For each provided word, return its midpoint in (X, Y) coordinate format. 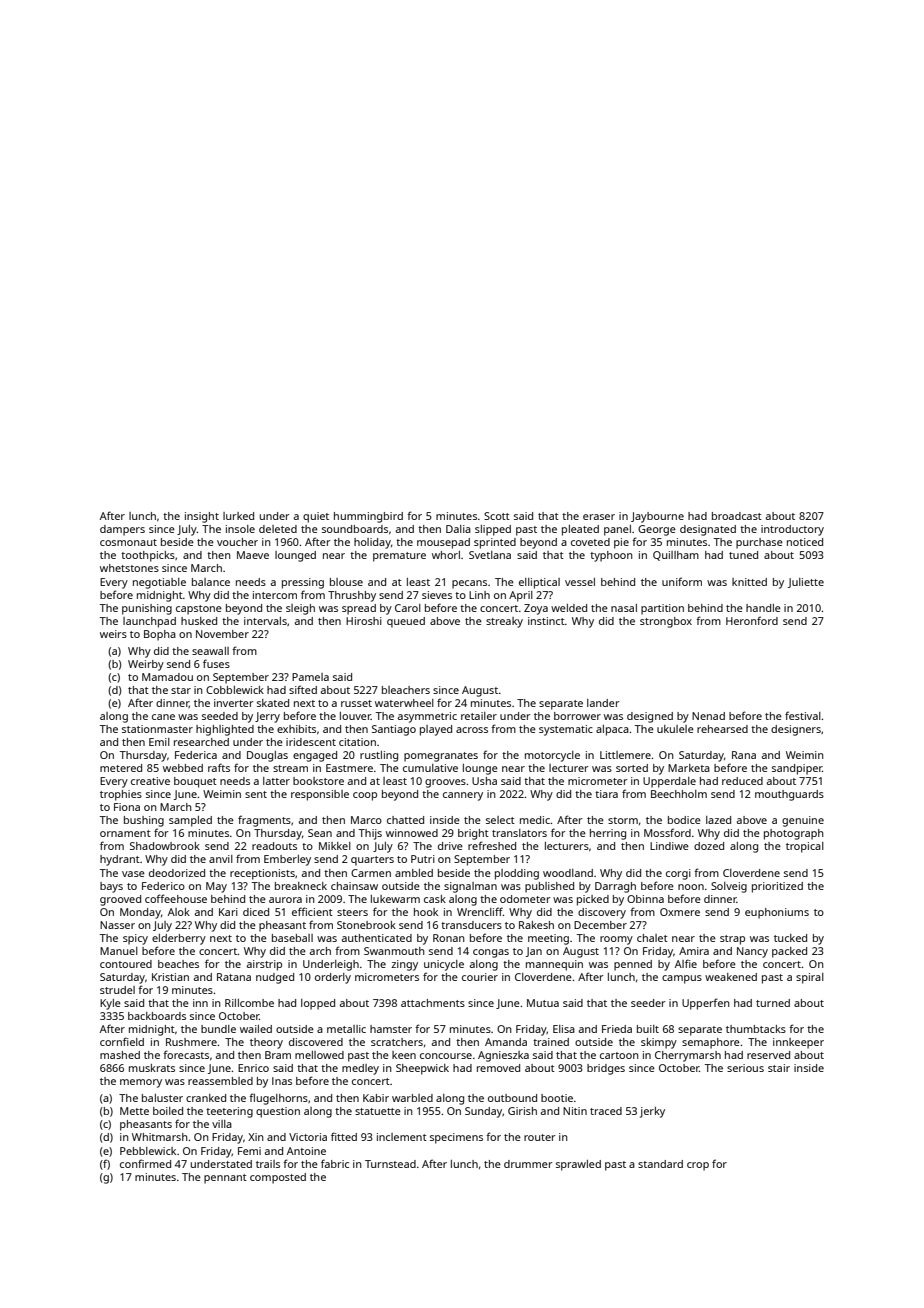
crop (698, 1166)
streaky (504, 622)
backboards (157, 1016)
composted (278, 1178)
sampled (190, 821)
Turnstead (390, 1164)
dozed (709, 846)
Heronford (752, 620)
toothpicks (148, 556)
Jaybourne (657, 517)
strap (732, 940)
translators (519, 833)
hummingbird (368, 517)
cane (163, 717)
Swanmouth (394, 951)
